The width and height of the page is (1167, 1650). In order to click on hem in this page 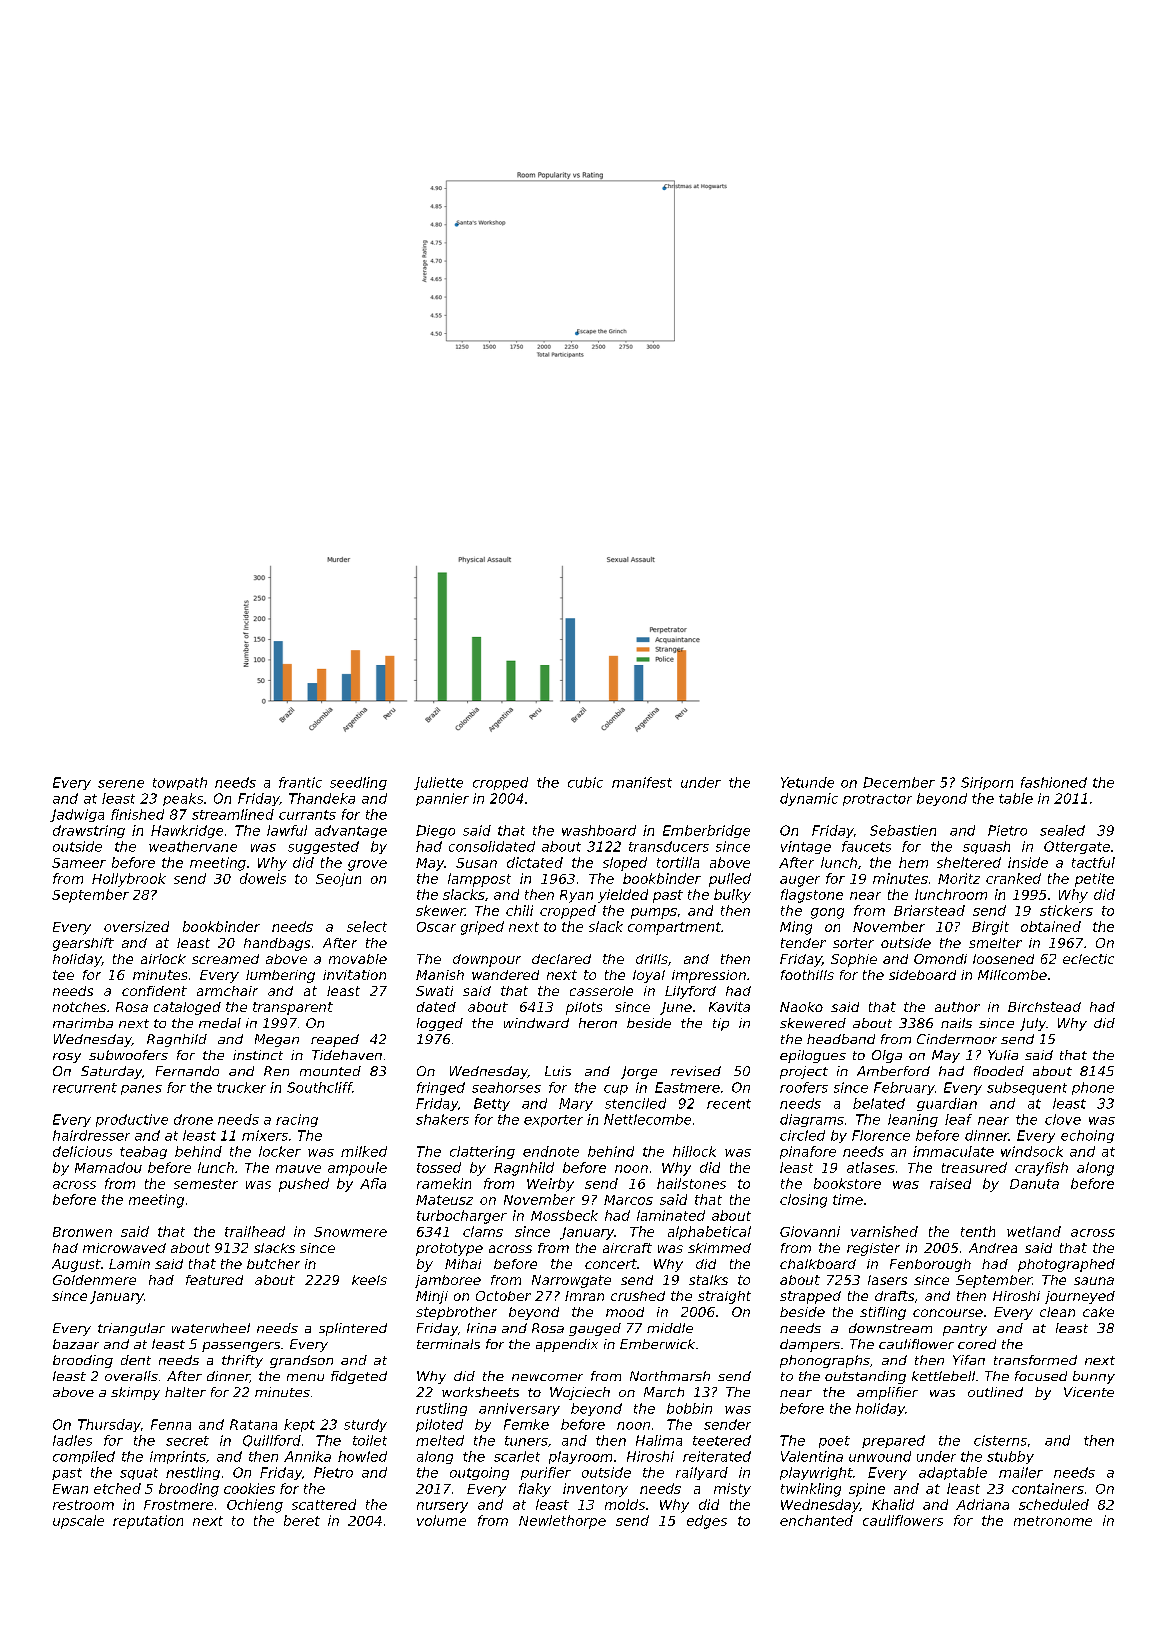, I will do `click(913, 862)`.
